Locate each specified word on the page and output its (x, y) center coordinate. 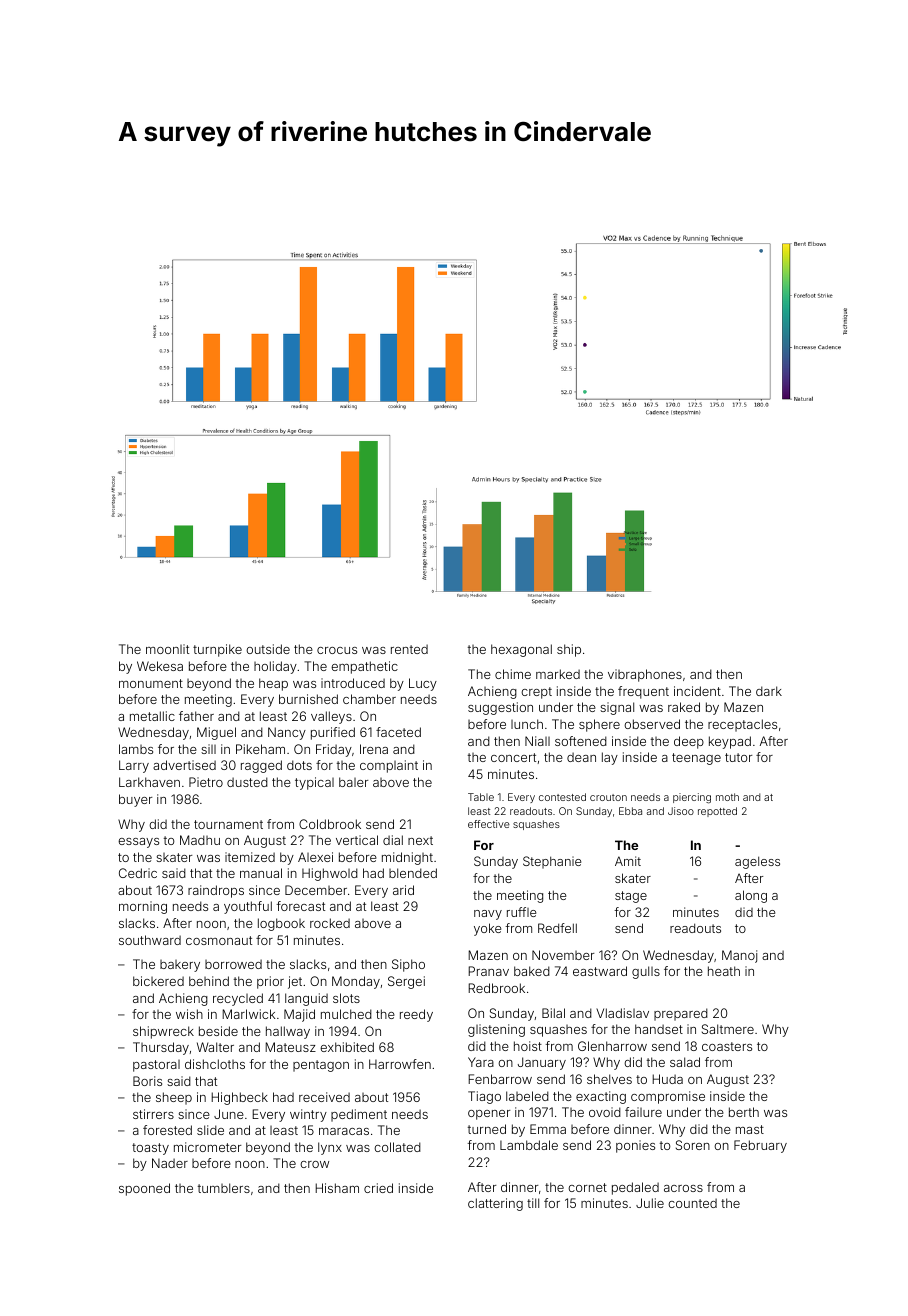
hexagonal (521, 650)
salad (685, 1062)
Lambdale (529, 1145)
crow (314, 1164)
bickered (158, 981)
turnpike (217, 650)
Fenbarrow (500, 1079)
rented (409, 649)
